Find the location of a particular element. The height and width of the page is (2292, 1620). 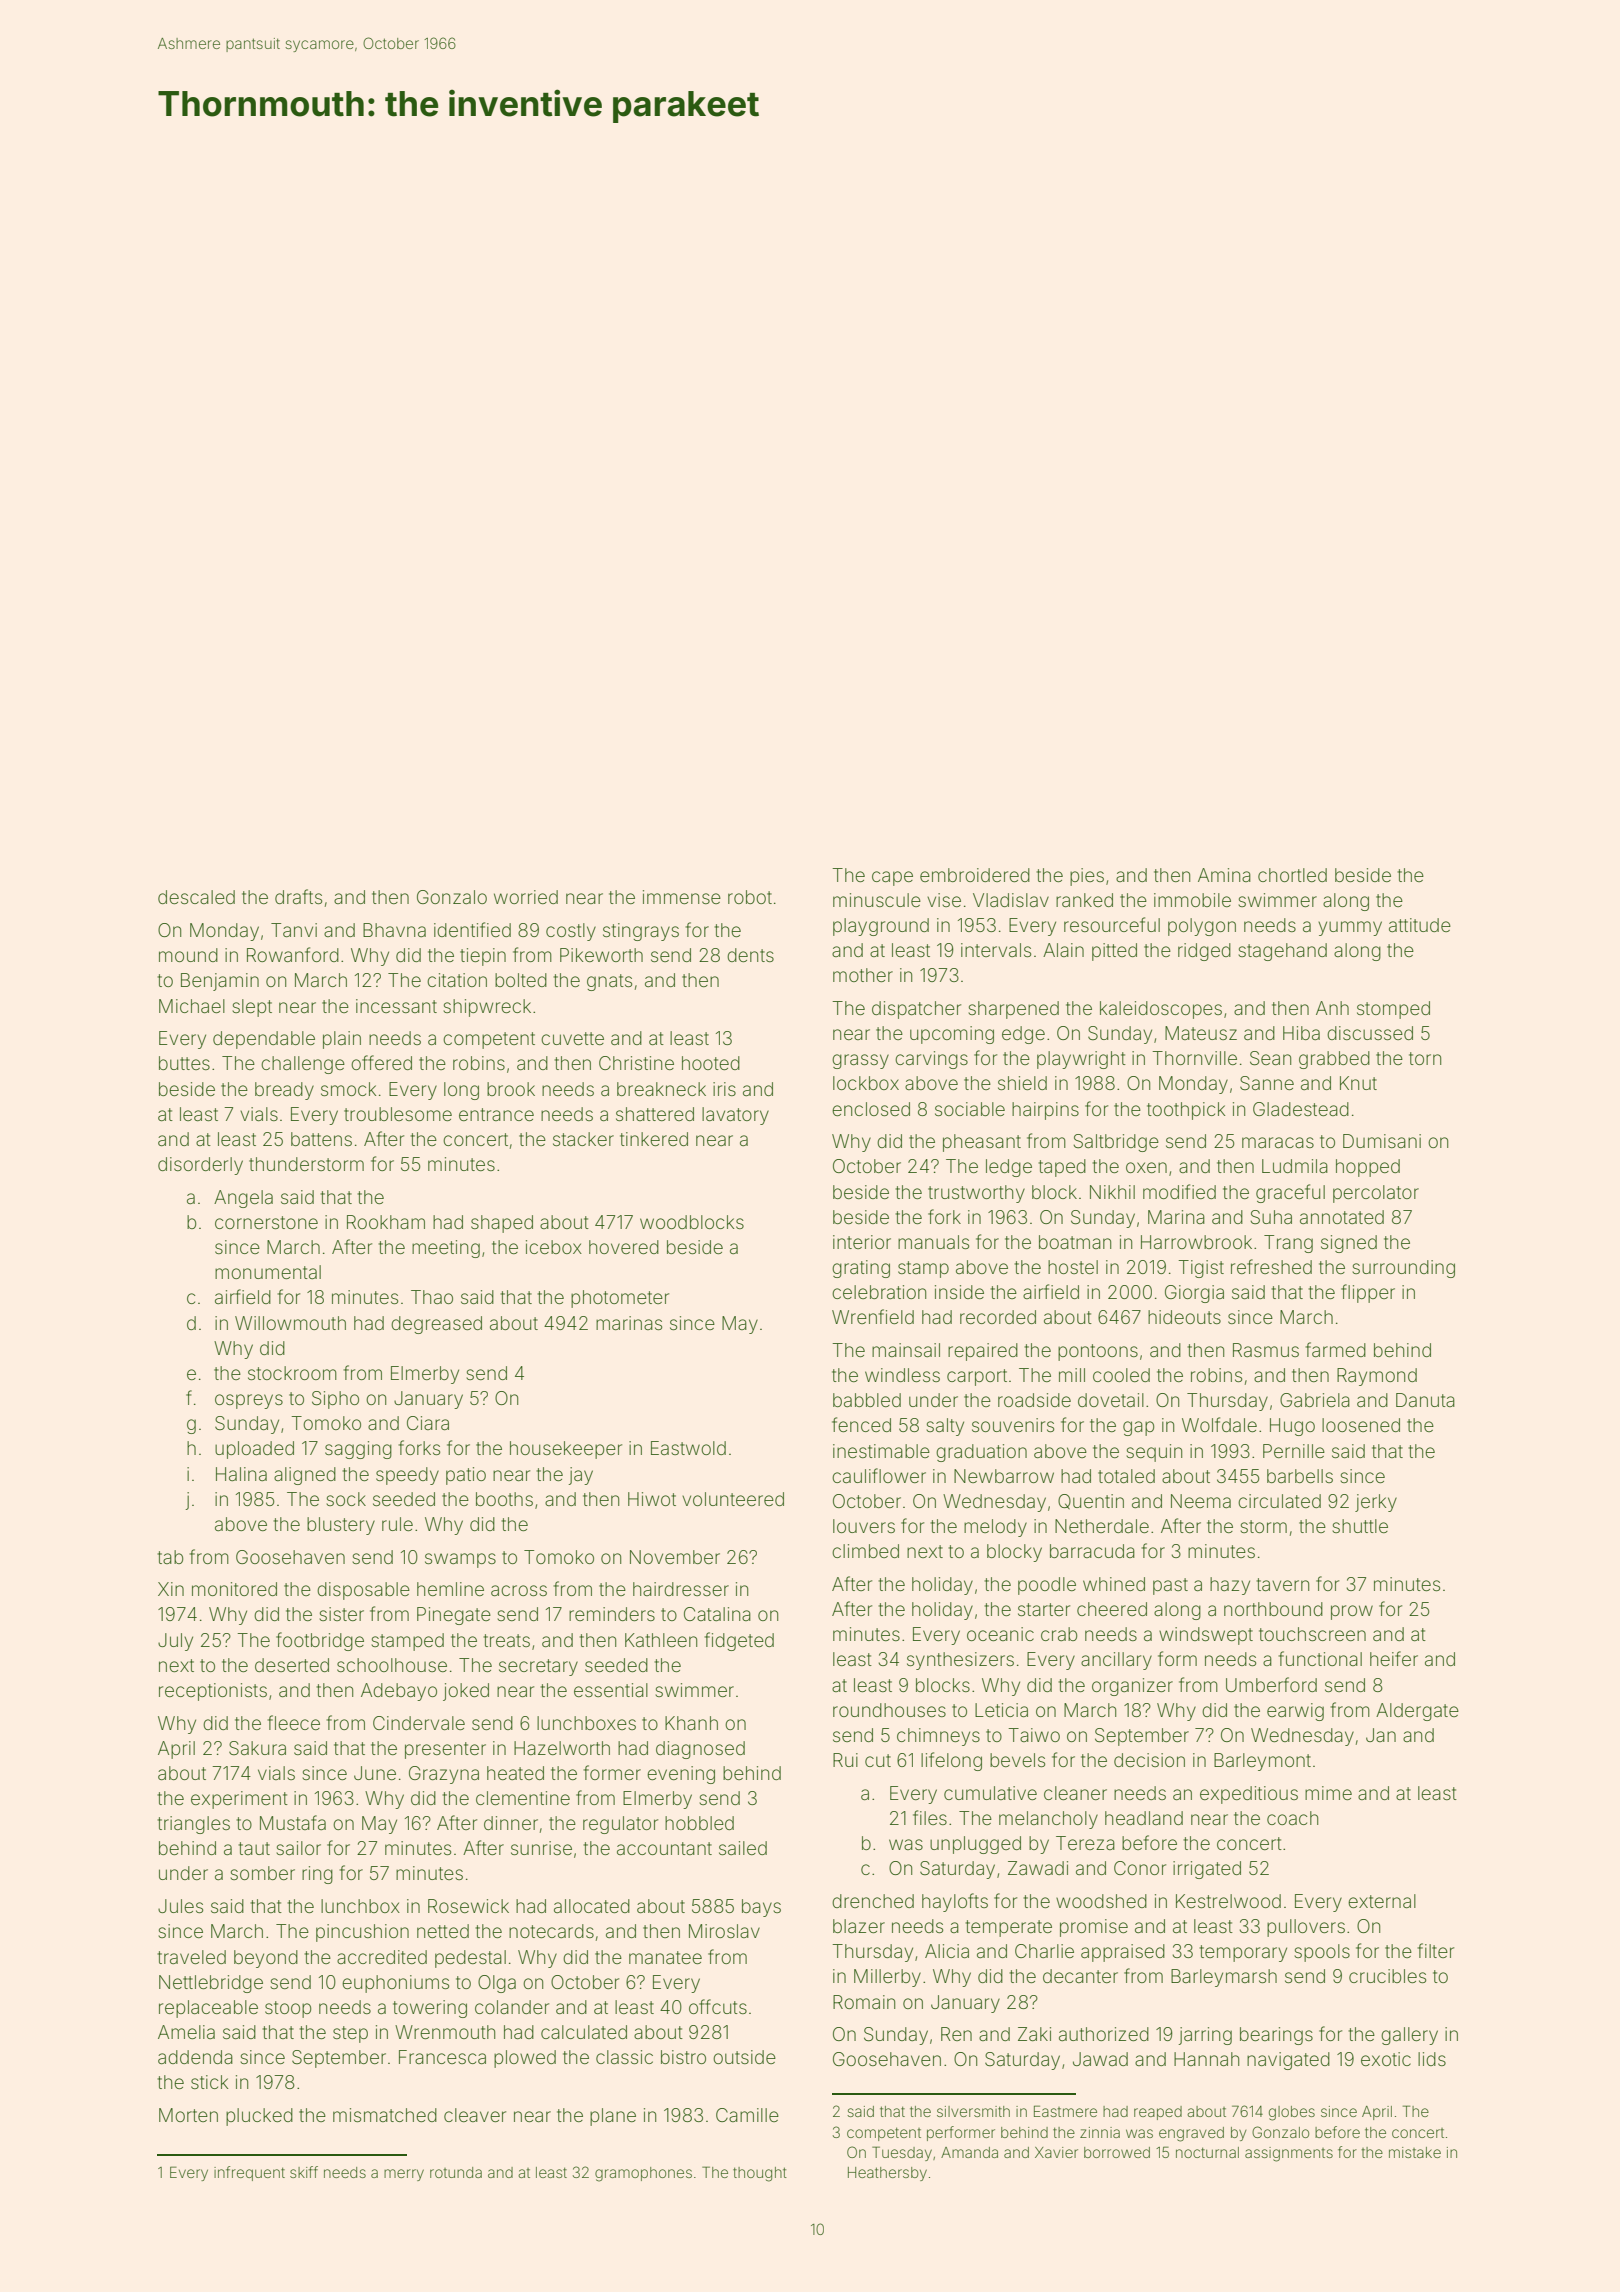

Heathersby is located at coordinates (887, 2174).
